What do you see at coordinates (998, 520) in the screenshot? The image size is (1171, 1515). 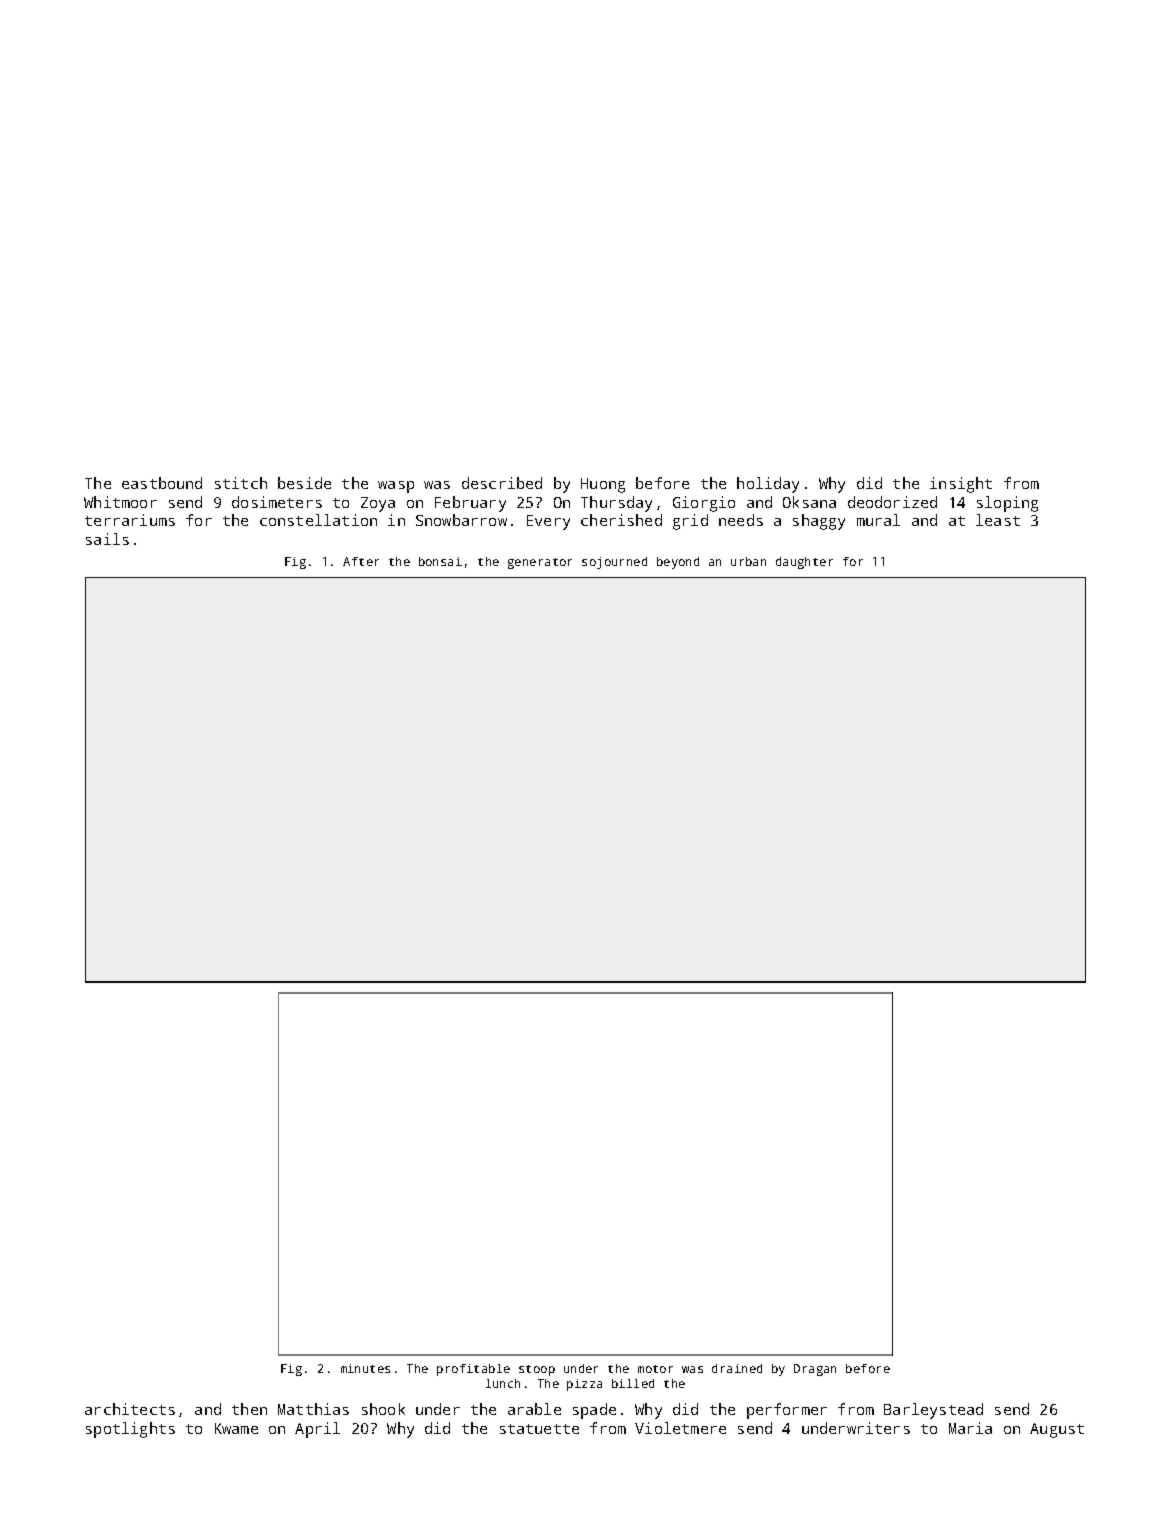 I see `least` at bounding box center [998, 520].
